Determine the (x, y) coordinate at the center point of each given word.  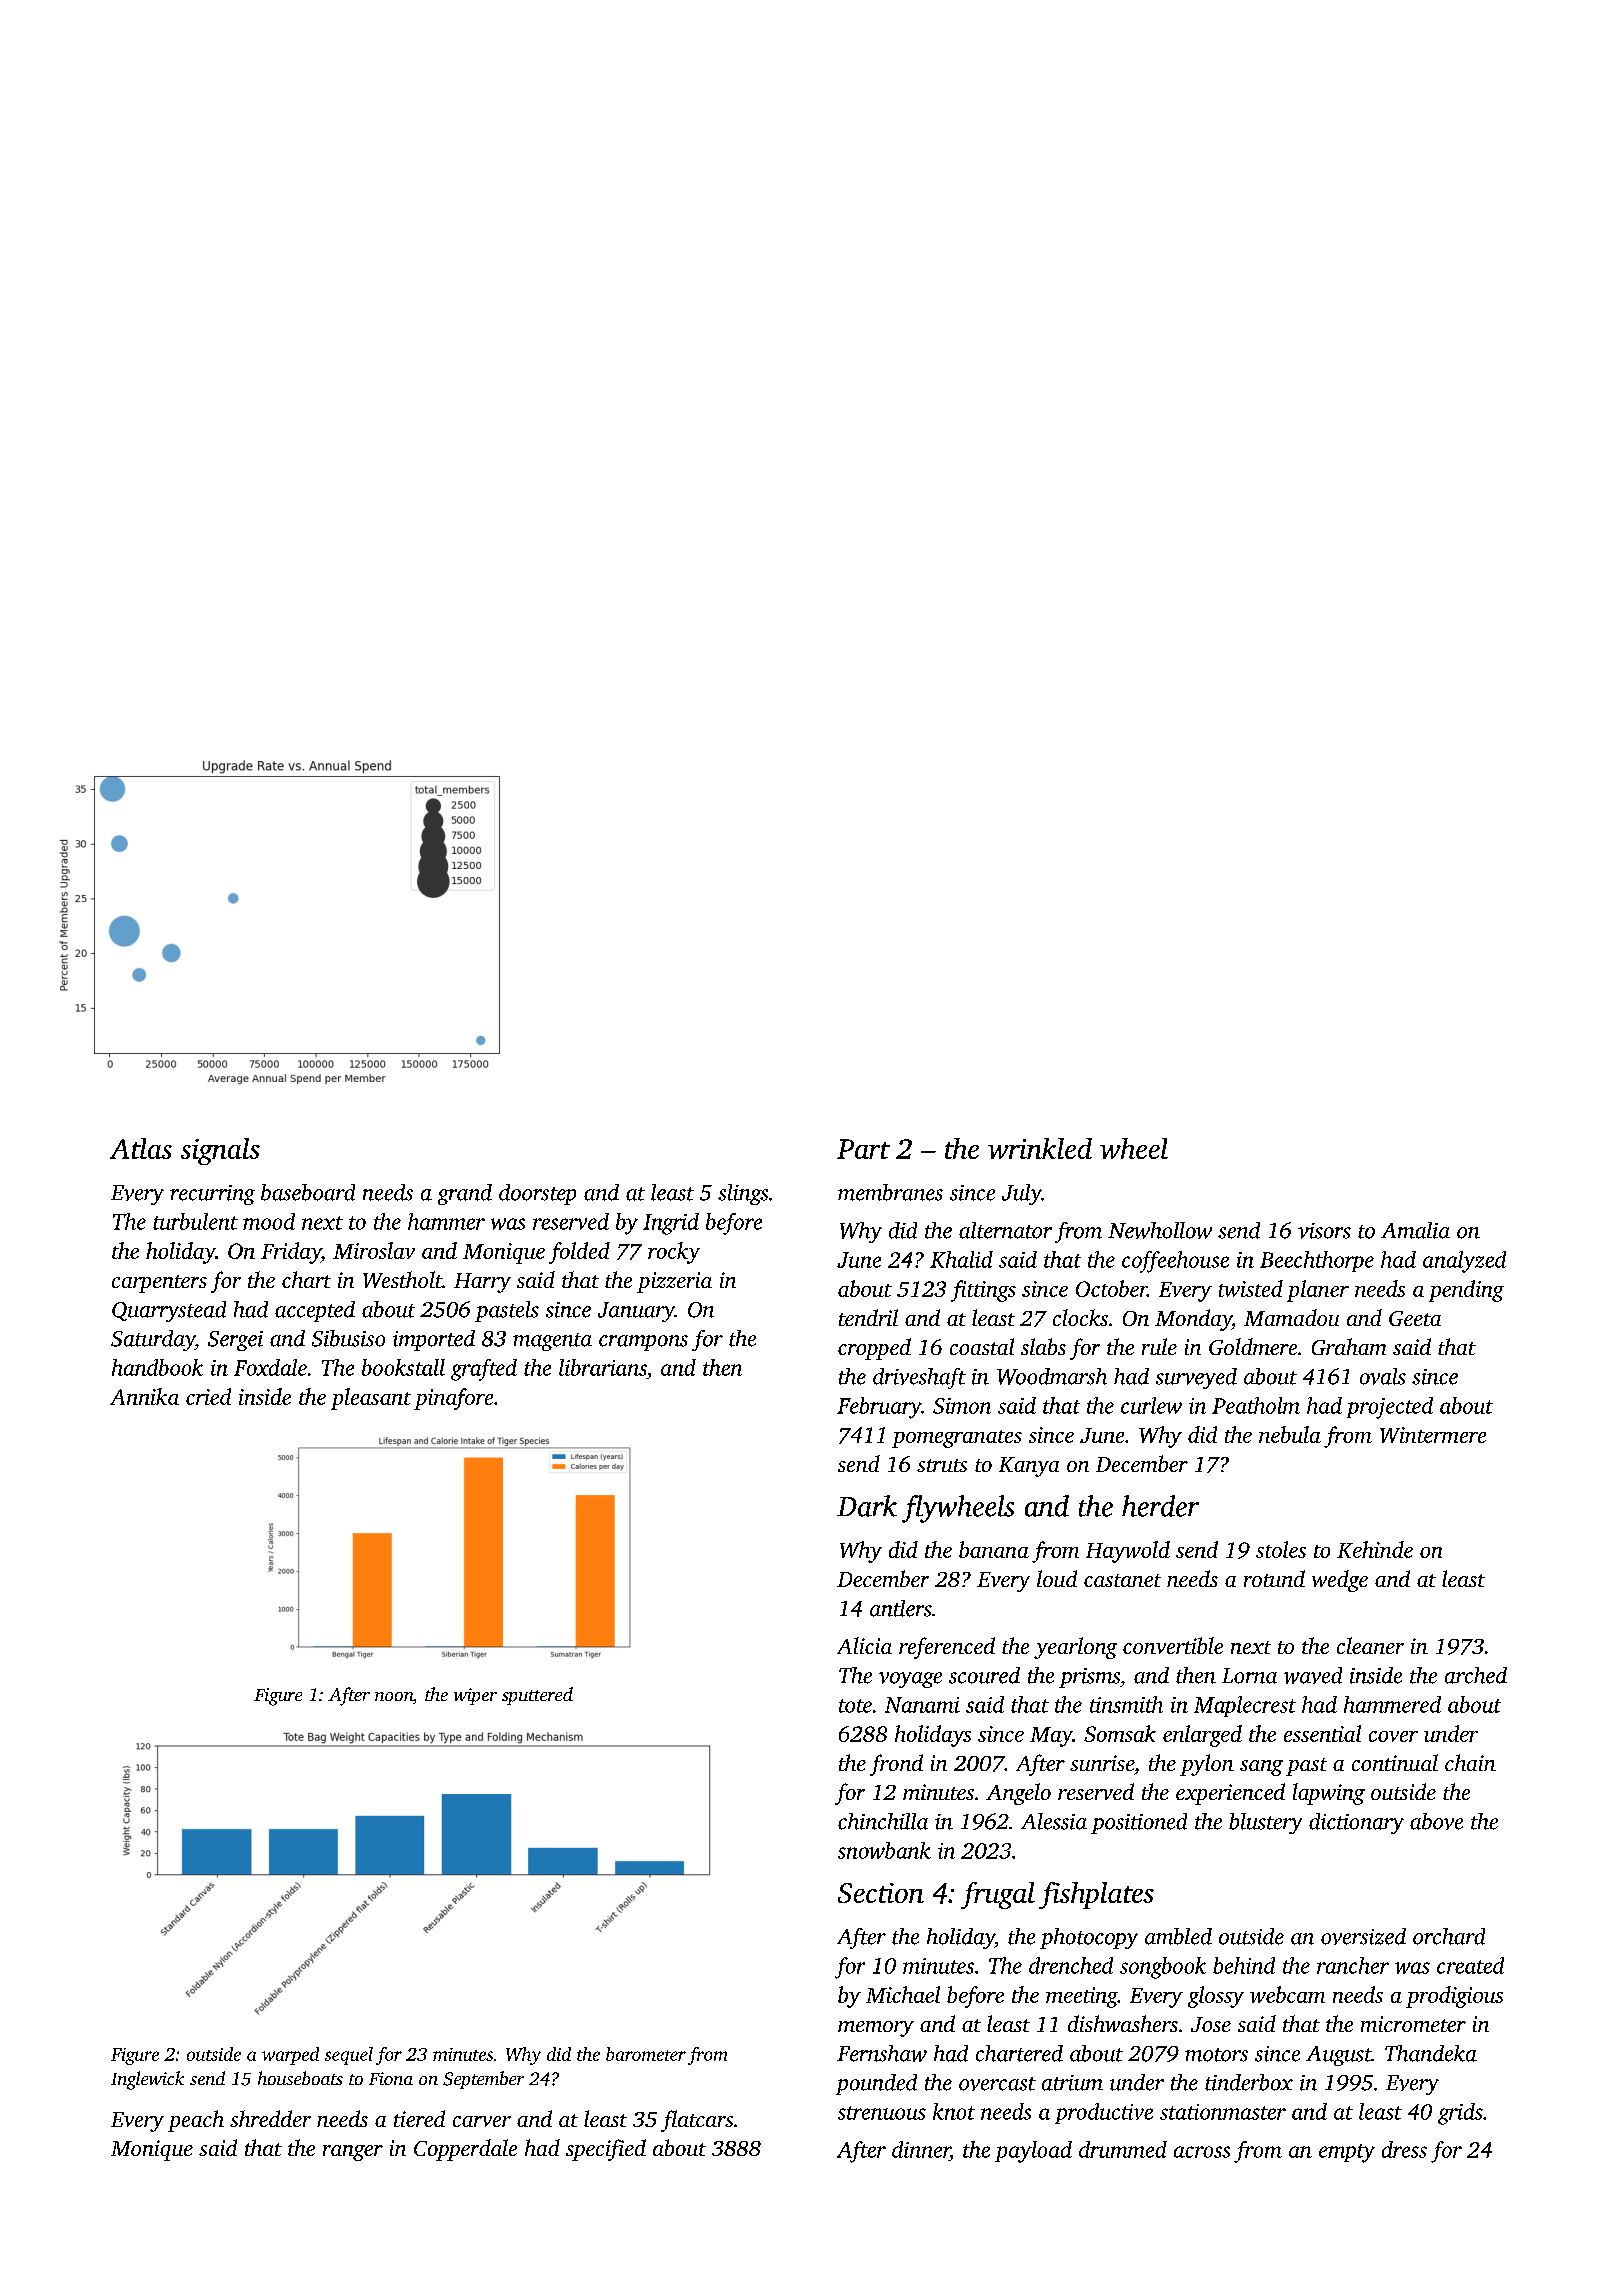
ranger (353, 2153)
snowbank (884, 1850)
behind (1244, 1965)
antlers (901, 1608)
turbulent (195, 1221)
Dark (867, 1506)
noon (394, 1696)
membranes (890, 1192)
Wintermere (1433, 1435)
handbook (157, 1367)
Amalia (1415, 1230)
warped (290, 2056)
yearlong (1075, 1648)
